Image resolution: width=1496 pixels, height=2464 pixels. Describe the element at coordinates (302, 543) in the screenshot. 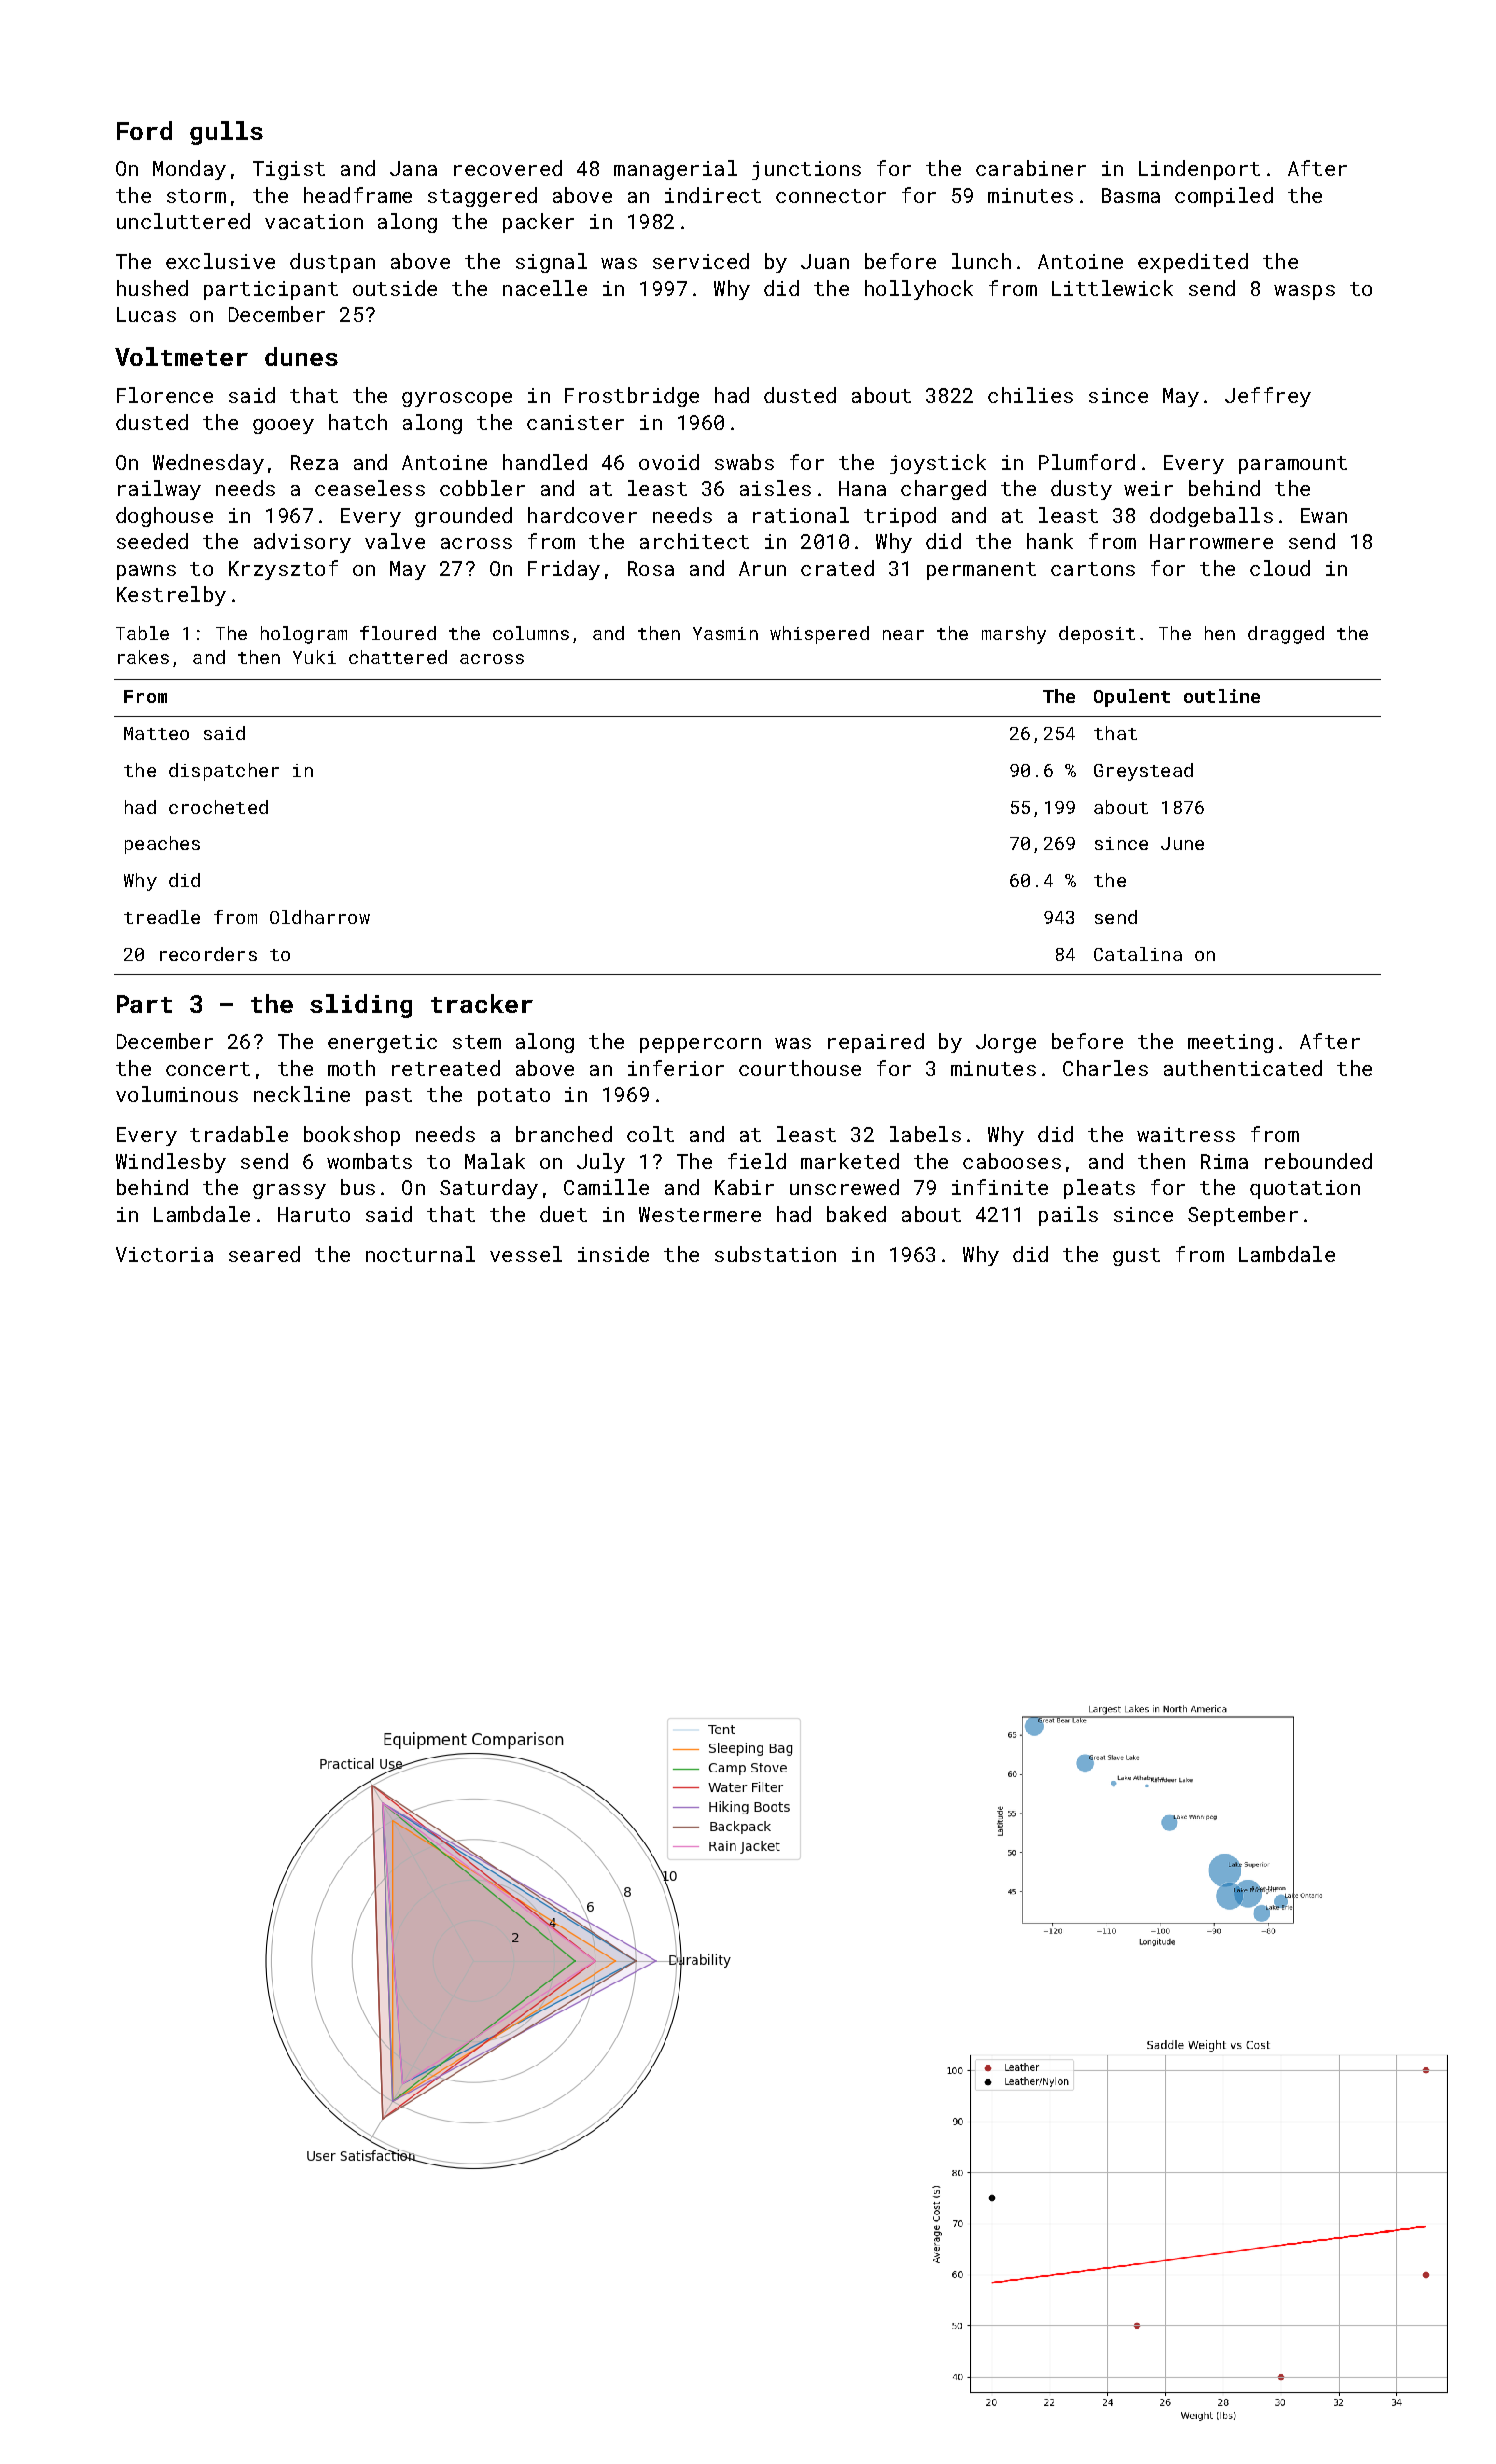

I see `advisory` at that location.
